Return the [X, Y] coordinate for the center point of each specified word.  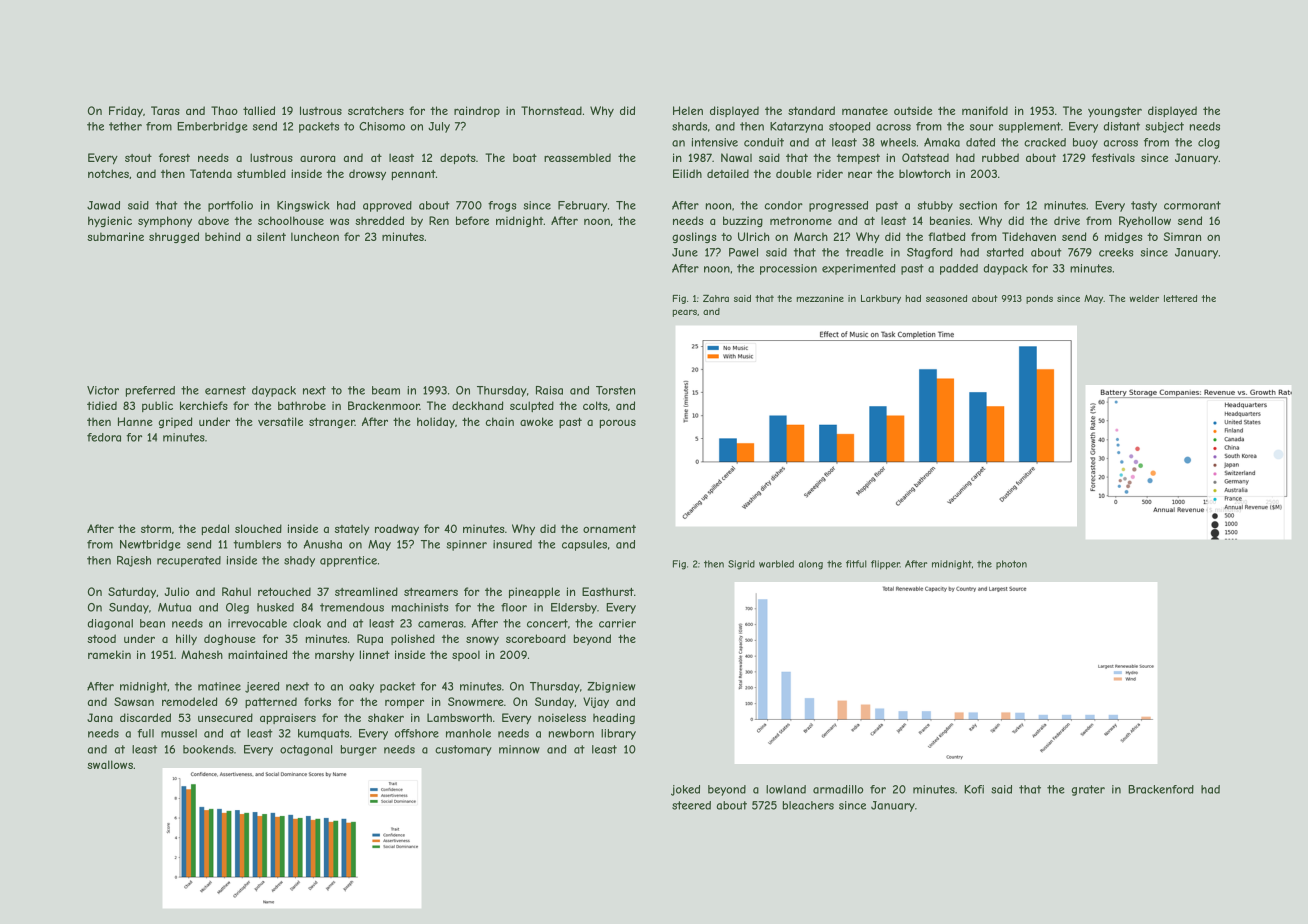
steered [691, 805]
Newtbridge [150, 545]
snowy [482, 640]
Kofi [974, 789]
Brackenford [1161, 789]
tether [125, 126]
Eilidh [687, 173]
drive [1067, 220]
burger [359, 750]
